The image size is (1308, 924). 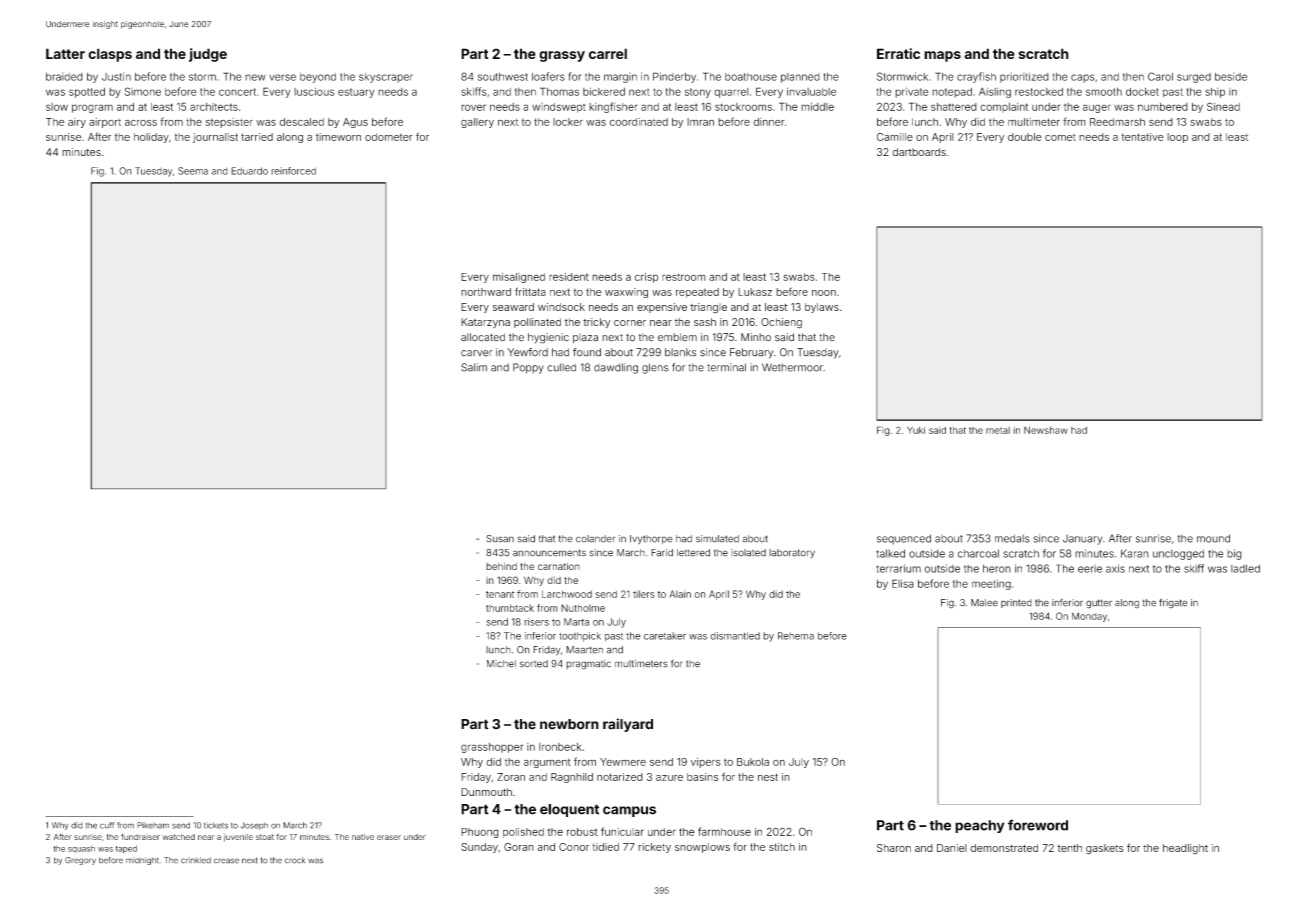 What do you see at coordinates (474, 367) in the screenshot?
I see `Salim` at bounding box center [474, 367].
